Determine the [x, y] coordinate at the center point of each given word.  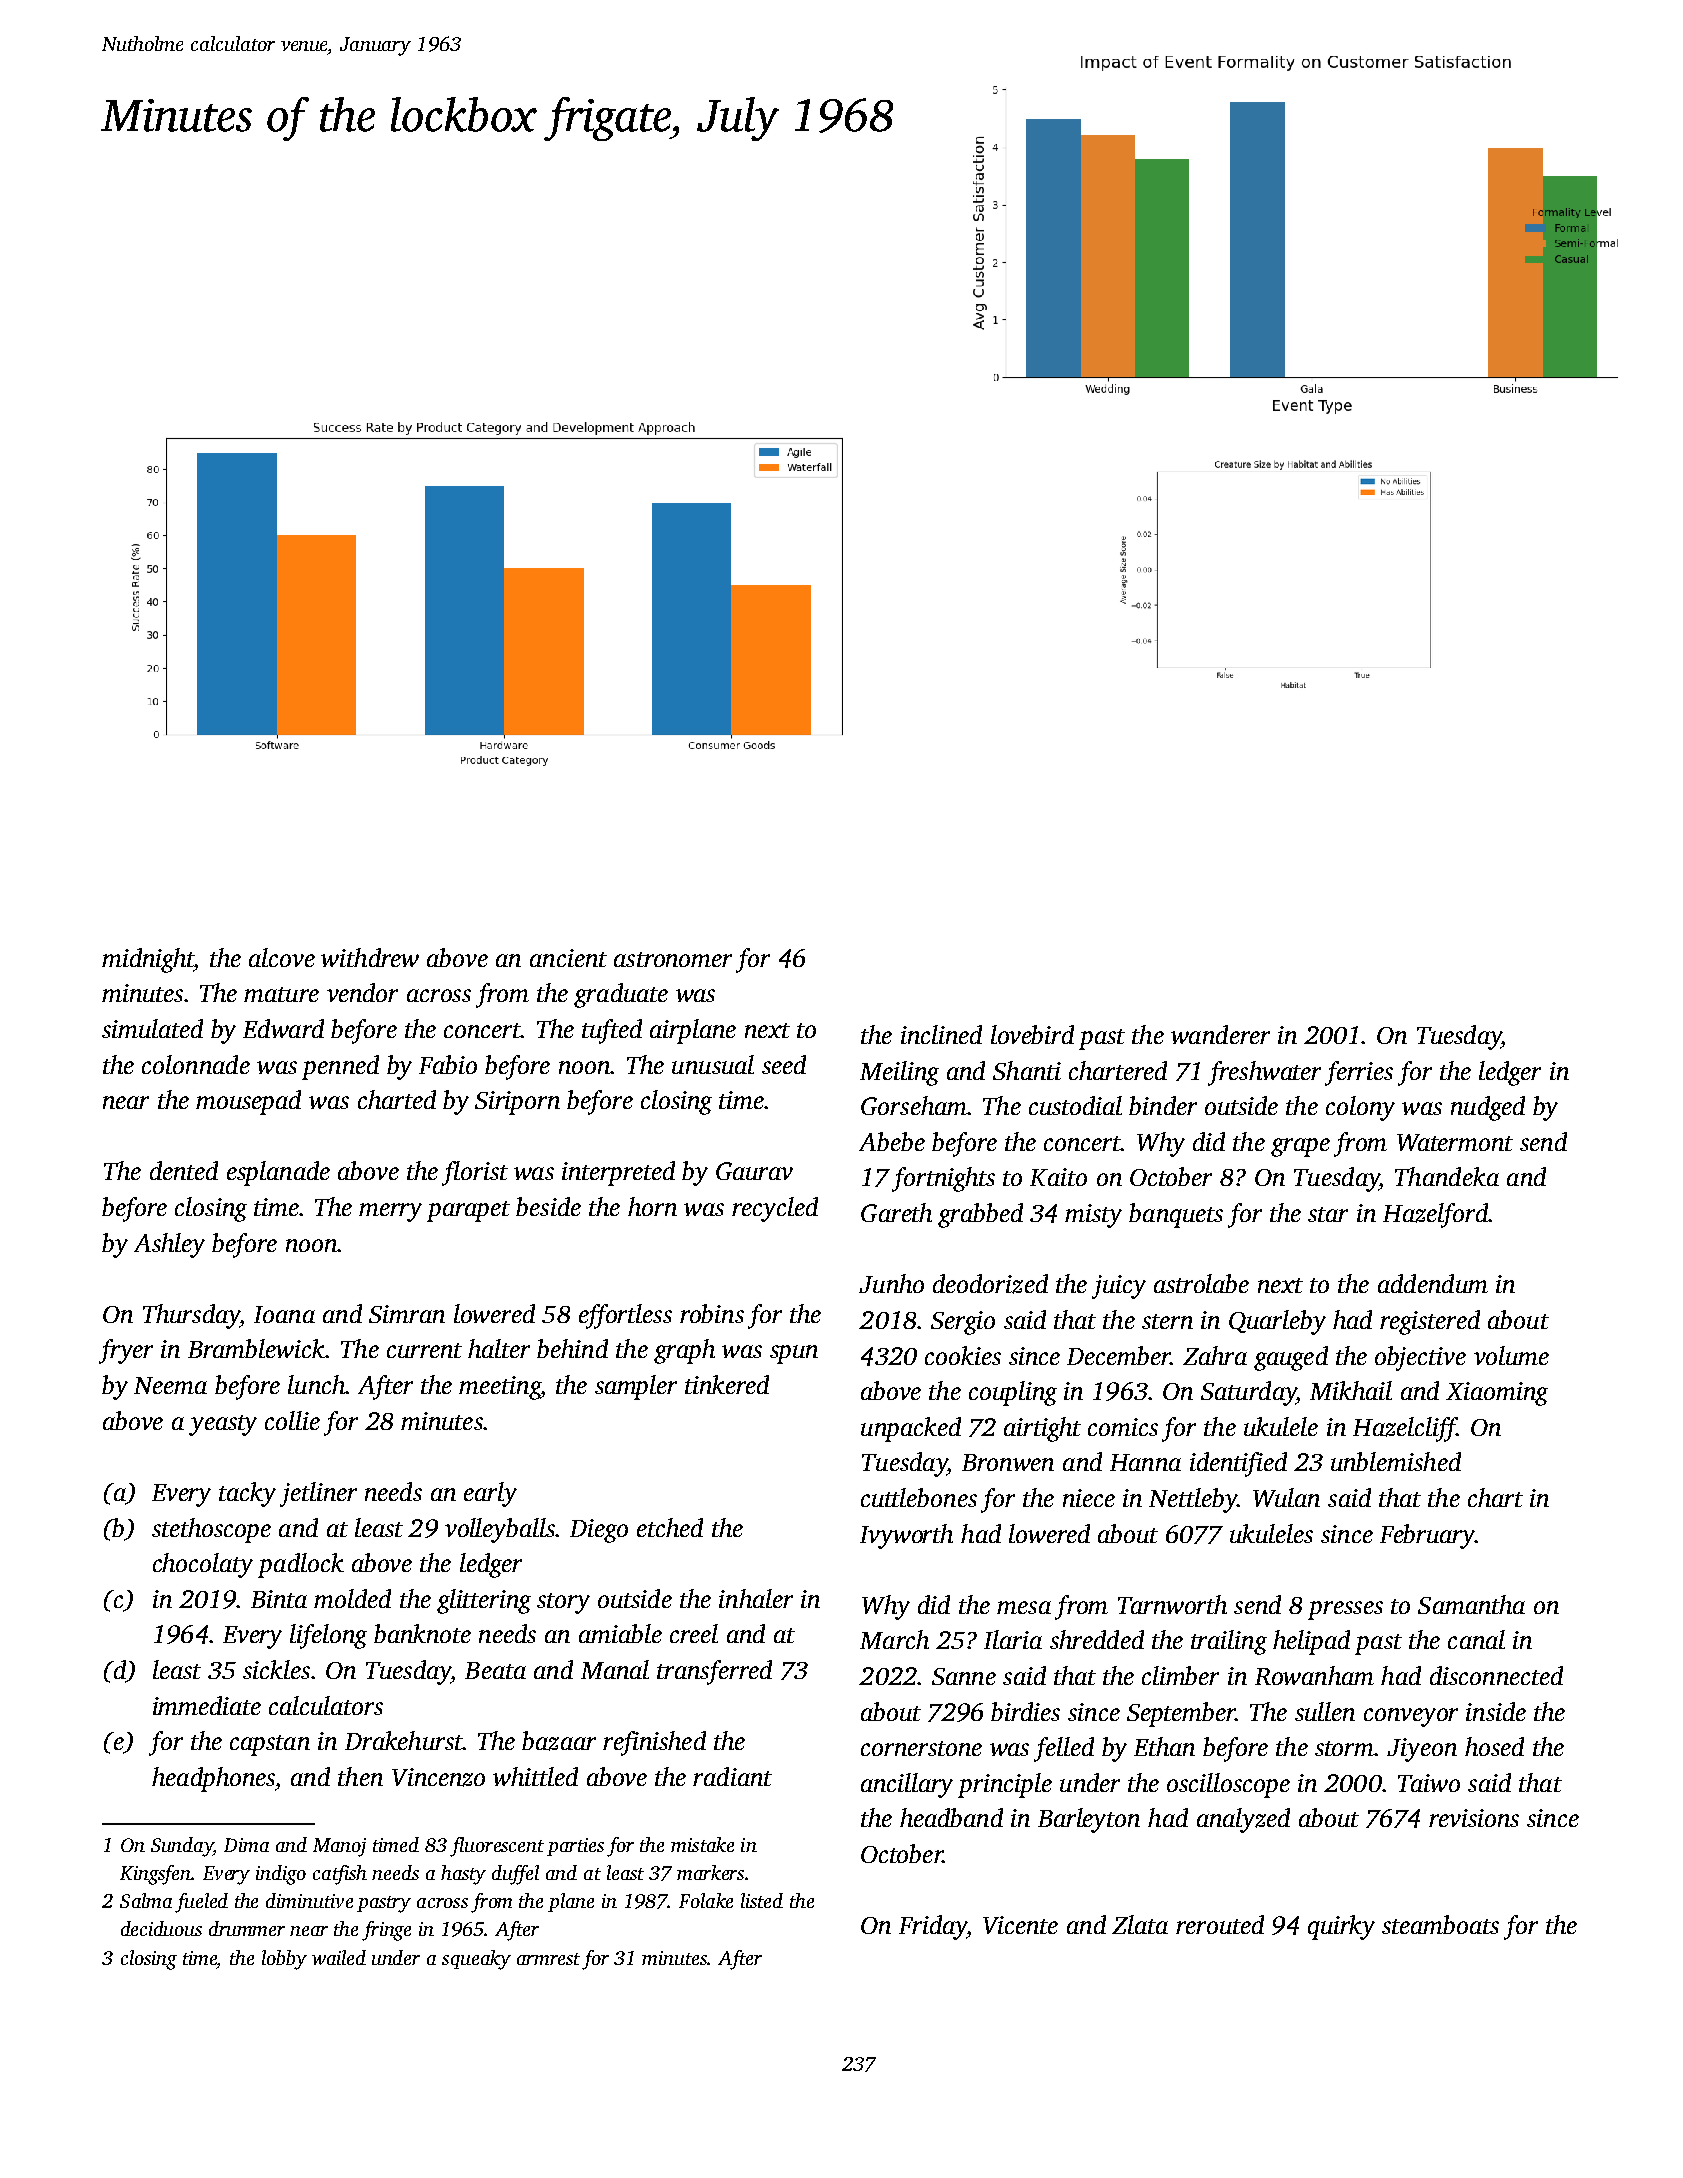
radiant [732, 1776]
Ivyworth [906, 1536]
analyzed [1243, 1820]
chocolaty [203, 1565]
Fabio [448, 1064]
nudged [1488, 1108]
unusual [713, 1064]
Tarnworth [1172, 1604]
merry [390, 1212]
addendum [1433, 1283]
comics [1123, 1427]
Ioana [284, 1314]
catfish [340, 1875]
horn [652, 1206]
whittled [535, 1776]
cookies [963, 1355]
